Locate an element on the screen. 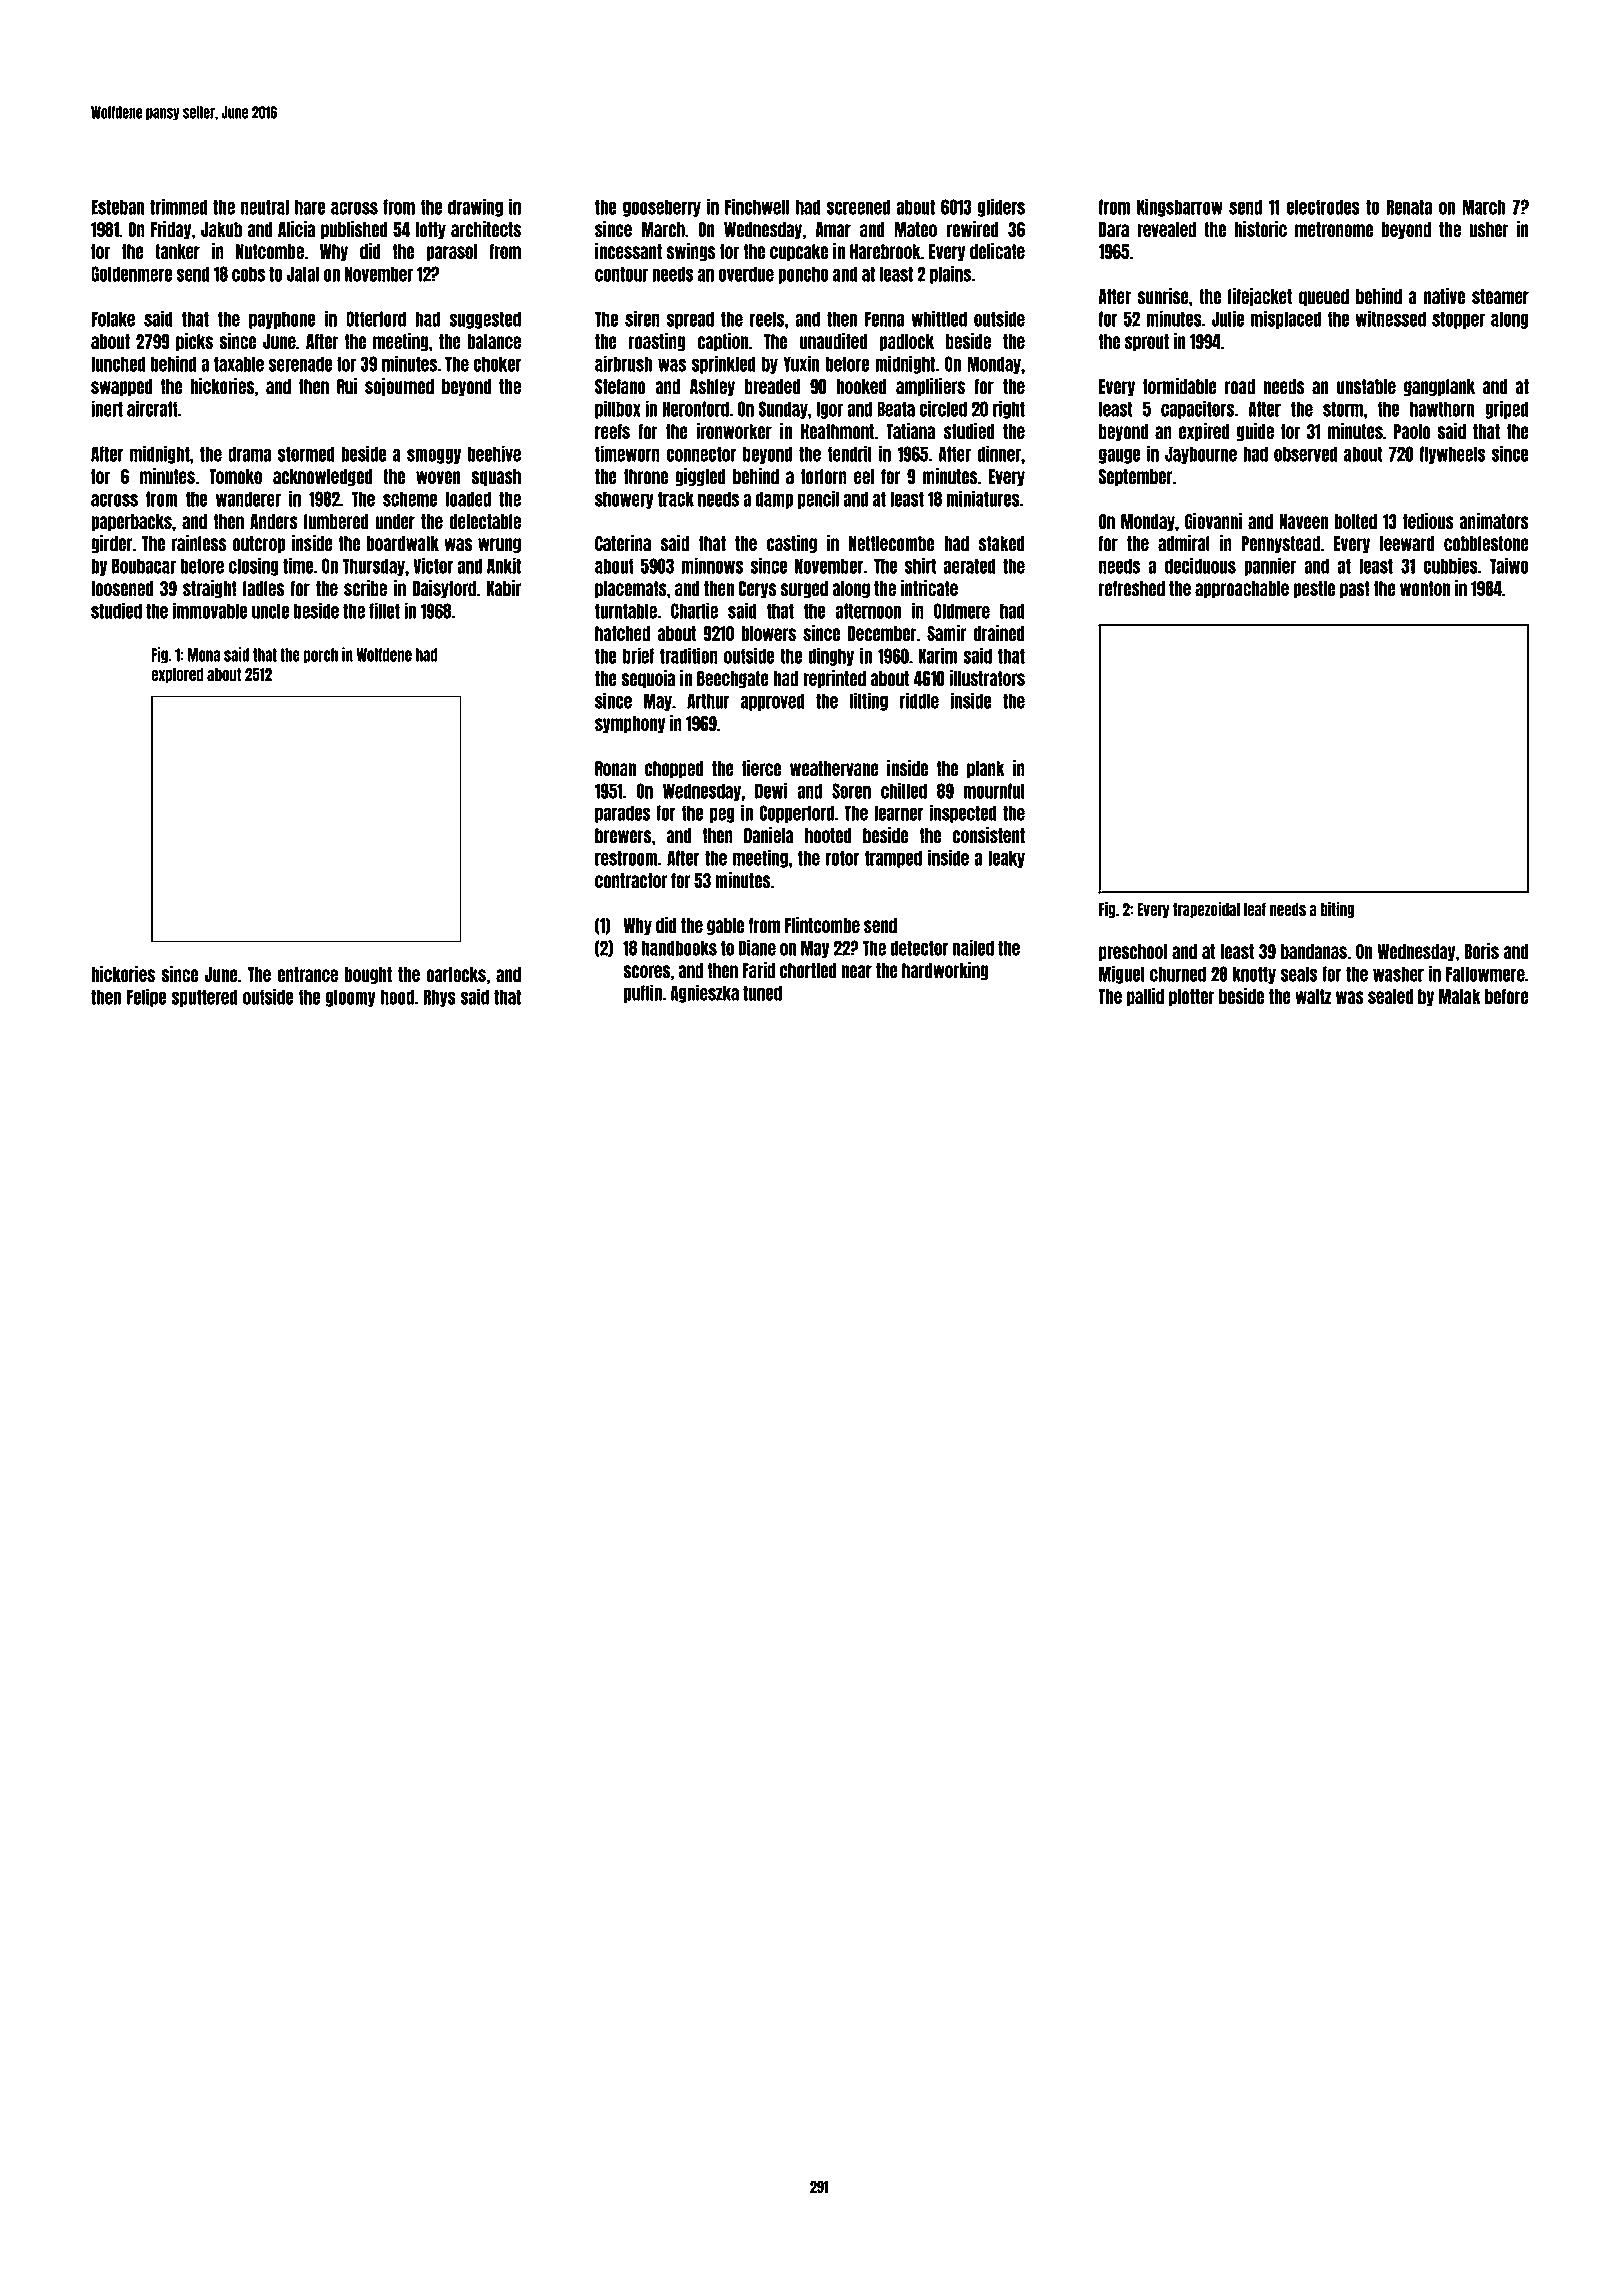 The width and height of the screenshot is (1620, 2292). balance is located at coordinates (494, 341).
